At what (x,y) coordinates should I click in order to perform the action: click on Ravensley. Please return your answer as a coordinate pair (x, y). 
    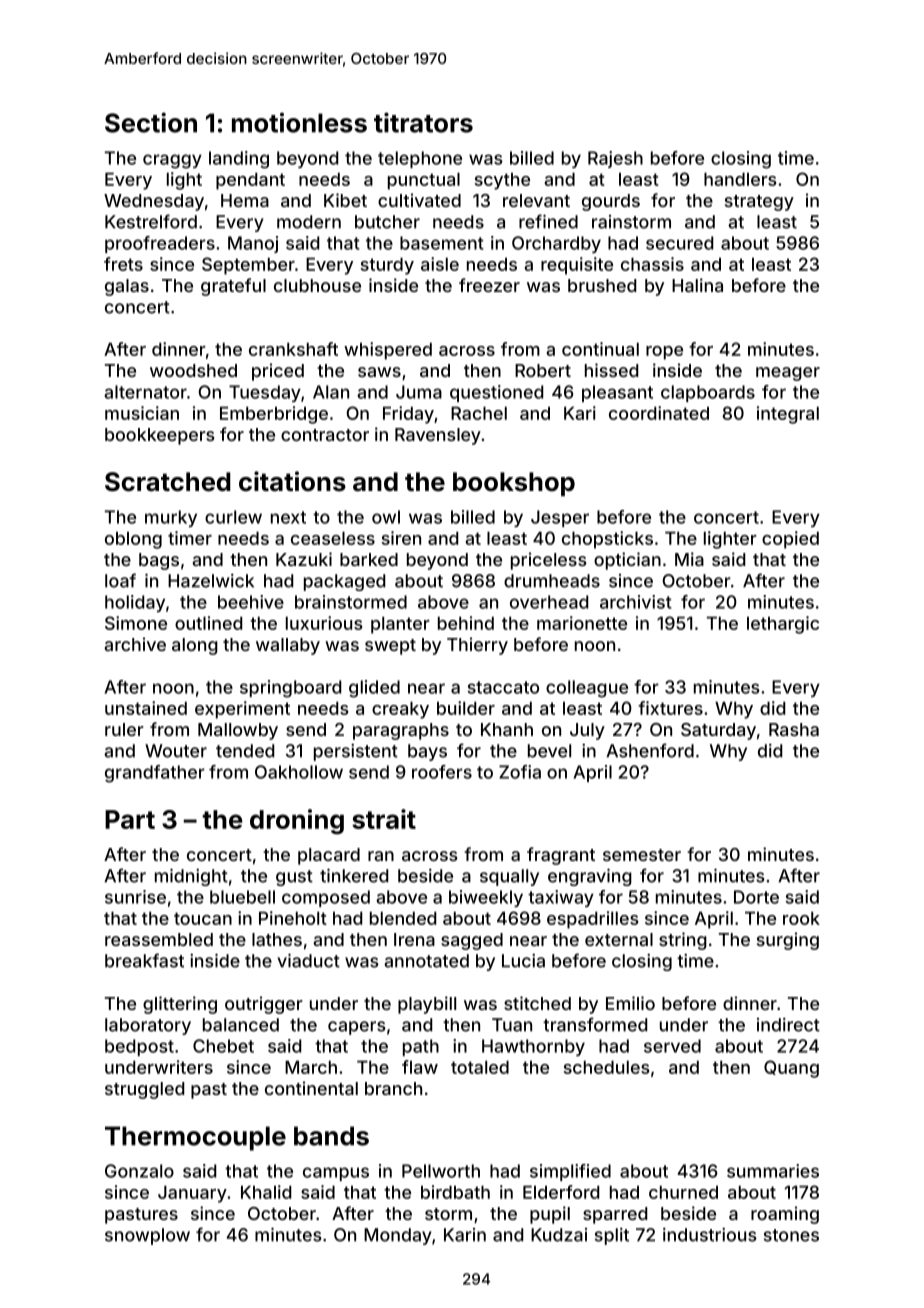
    Looking at the image, I should click on (438, 436).
